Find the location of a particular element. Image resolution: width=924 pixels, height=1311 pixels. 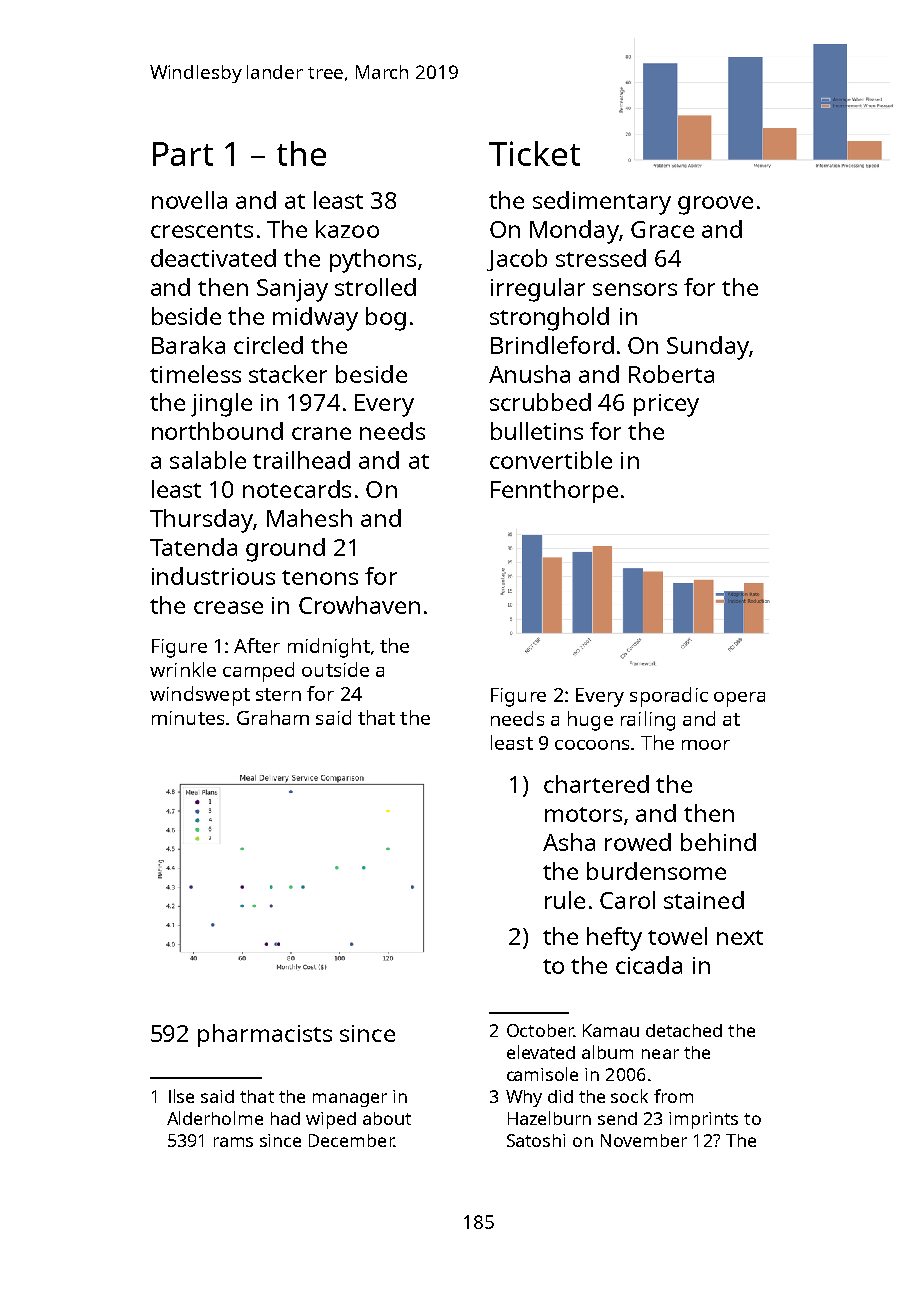

Ilse is located at coordinates (181, 1096).
